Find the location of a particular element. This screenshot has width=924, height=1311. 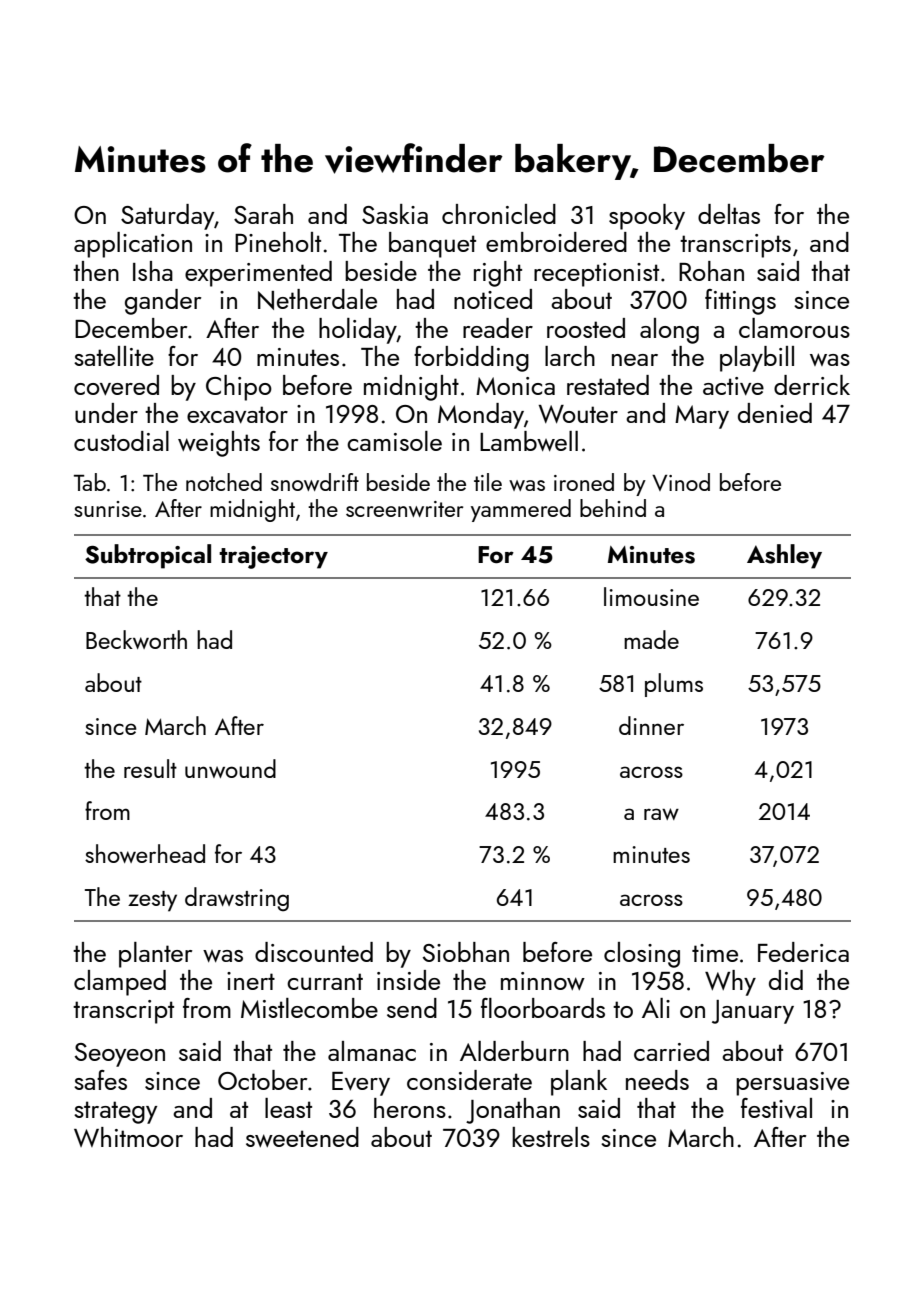

result is located at coordinates (150, 768).
